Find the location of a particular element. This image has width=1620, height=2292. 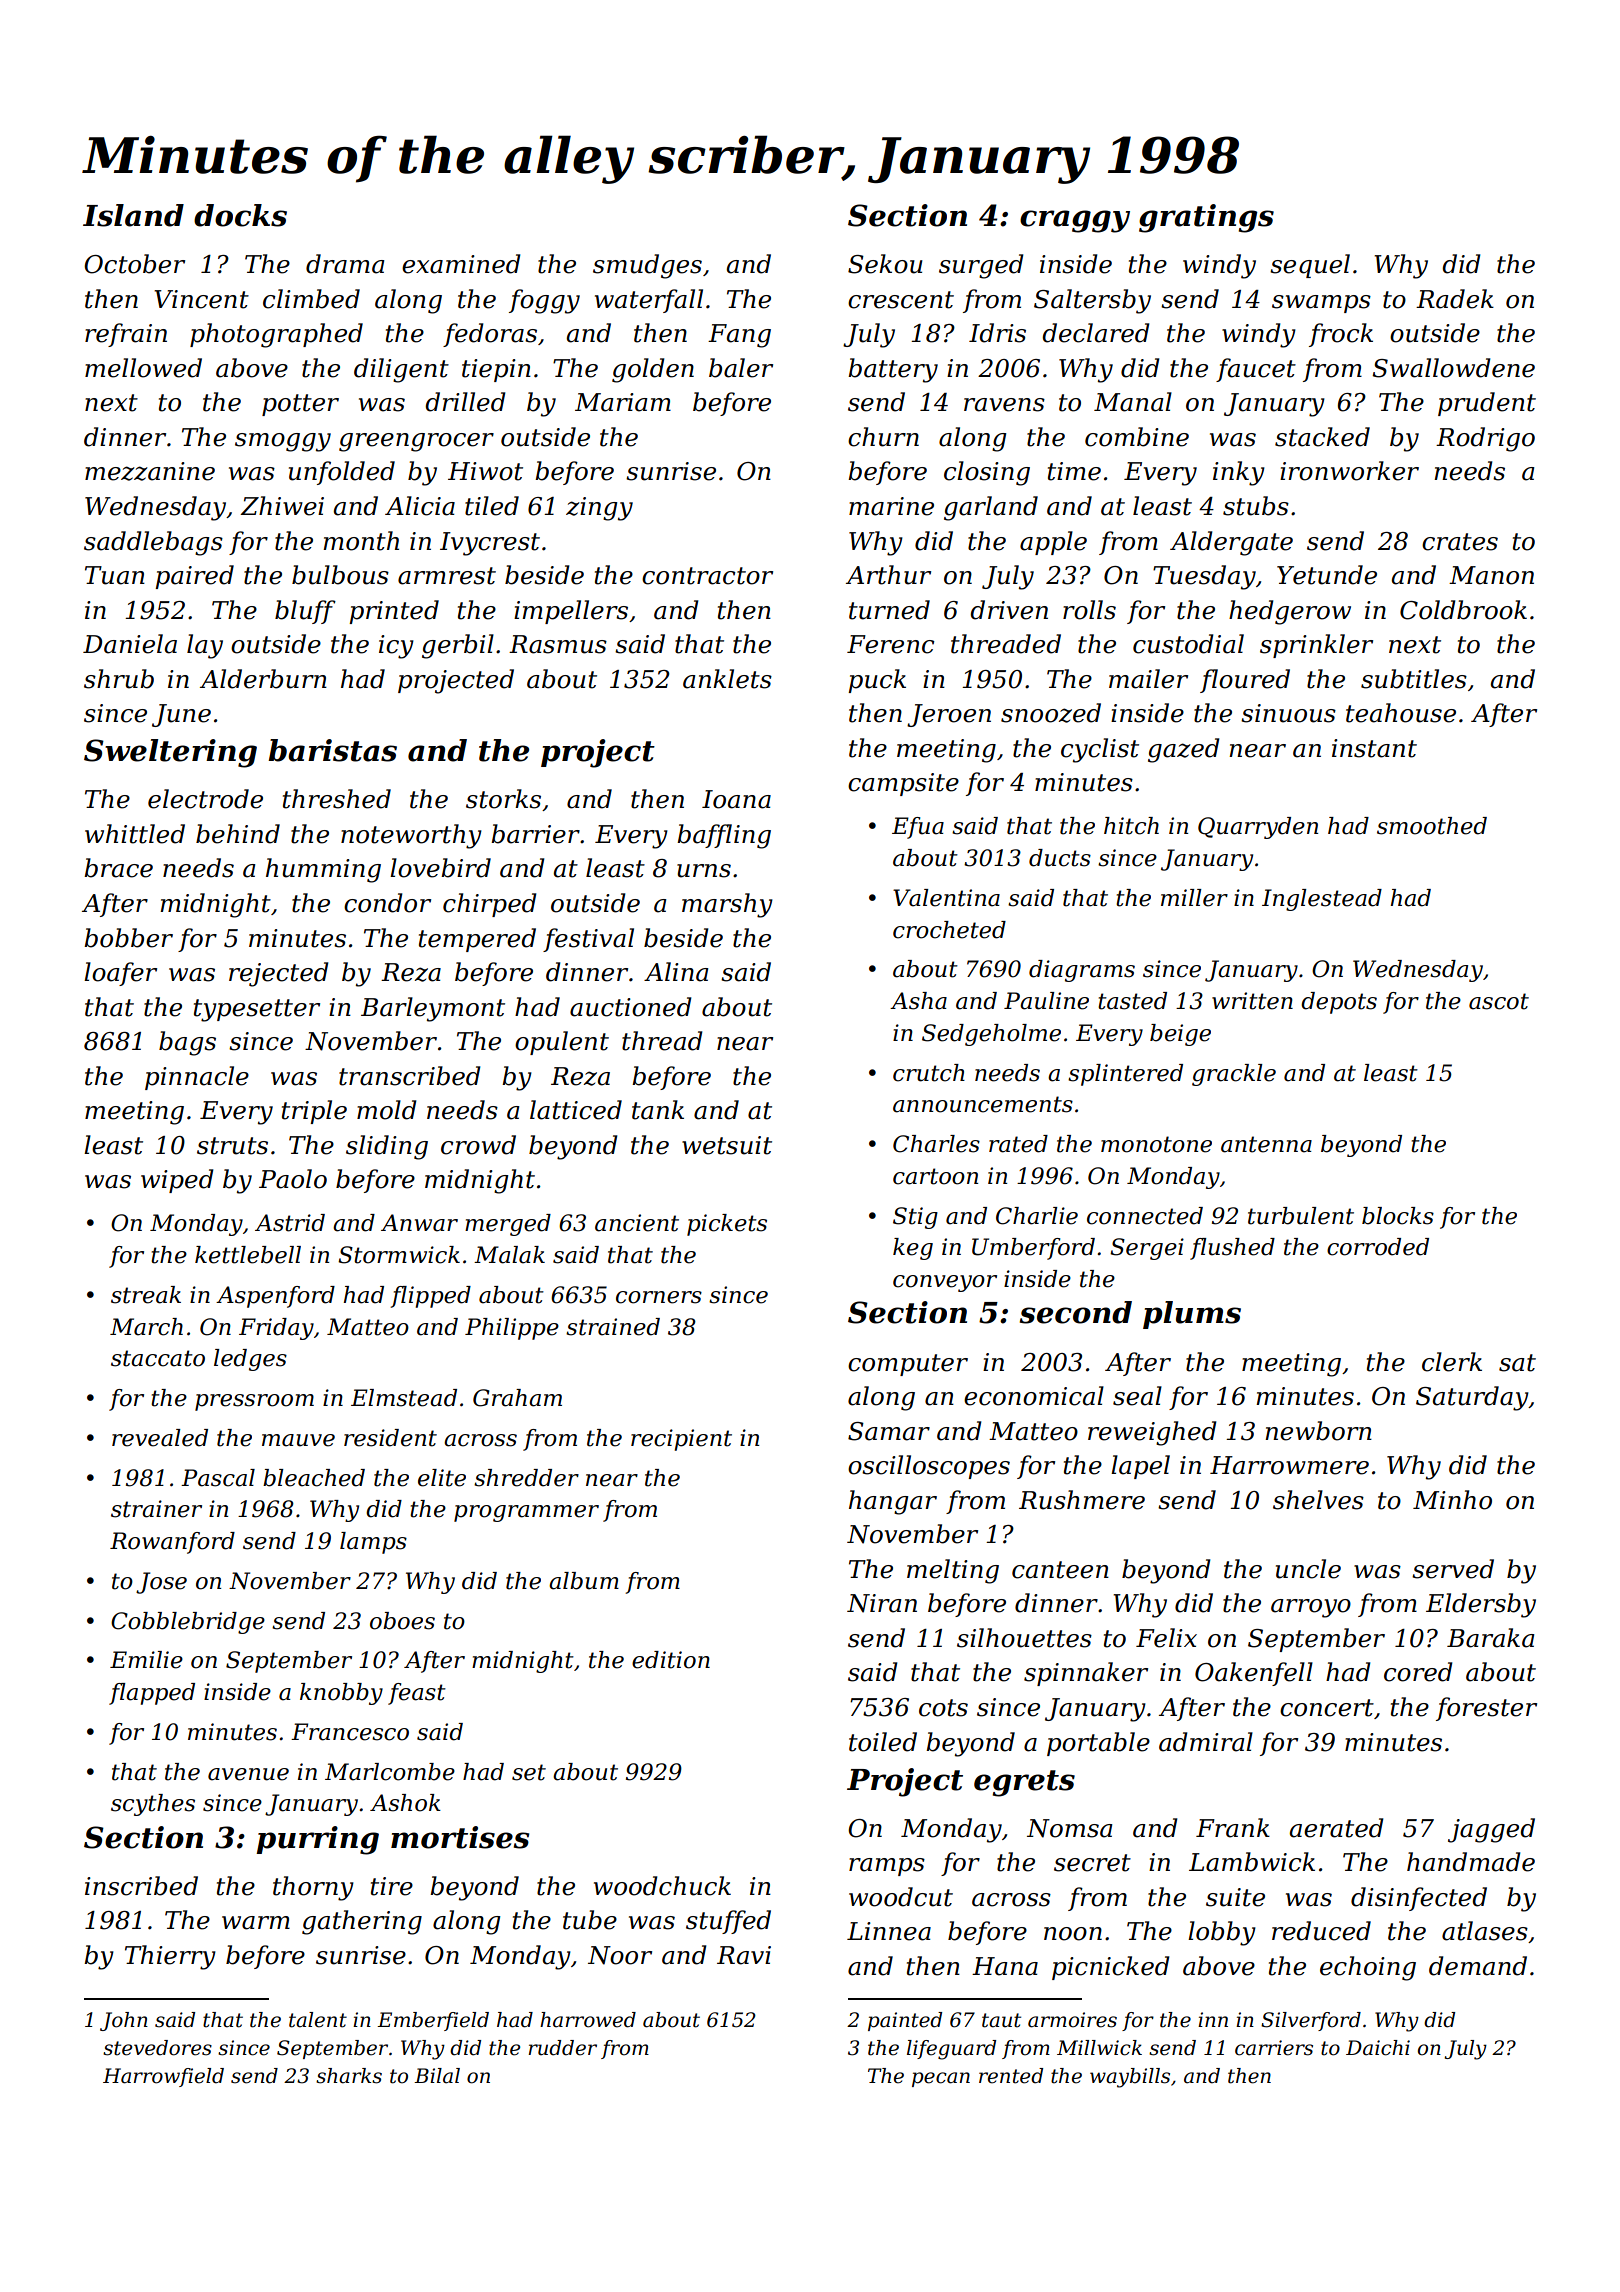

Daichi is located at coordinates (1378, 2048).
